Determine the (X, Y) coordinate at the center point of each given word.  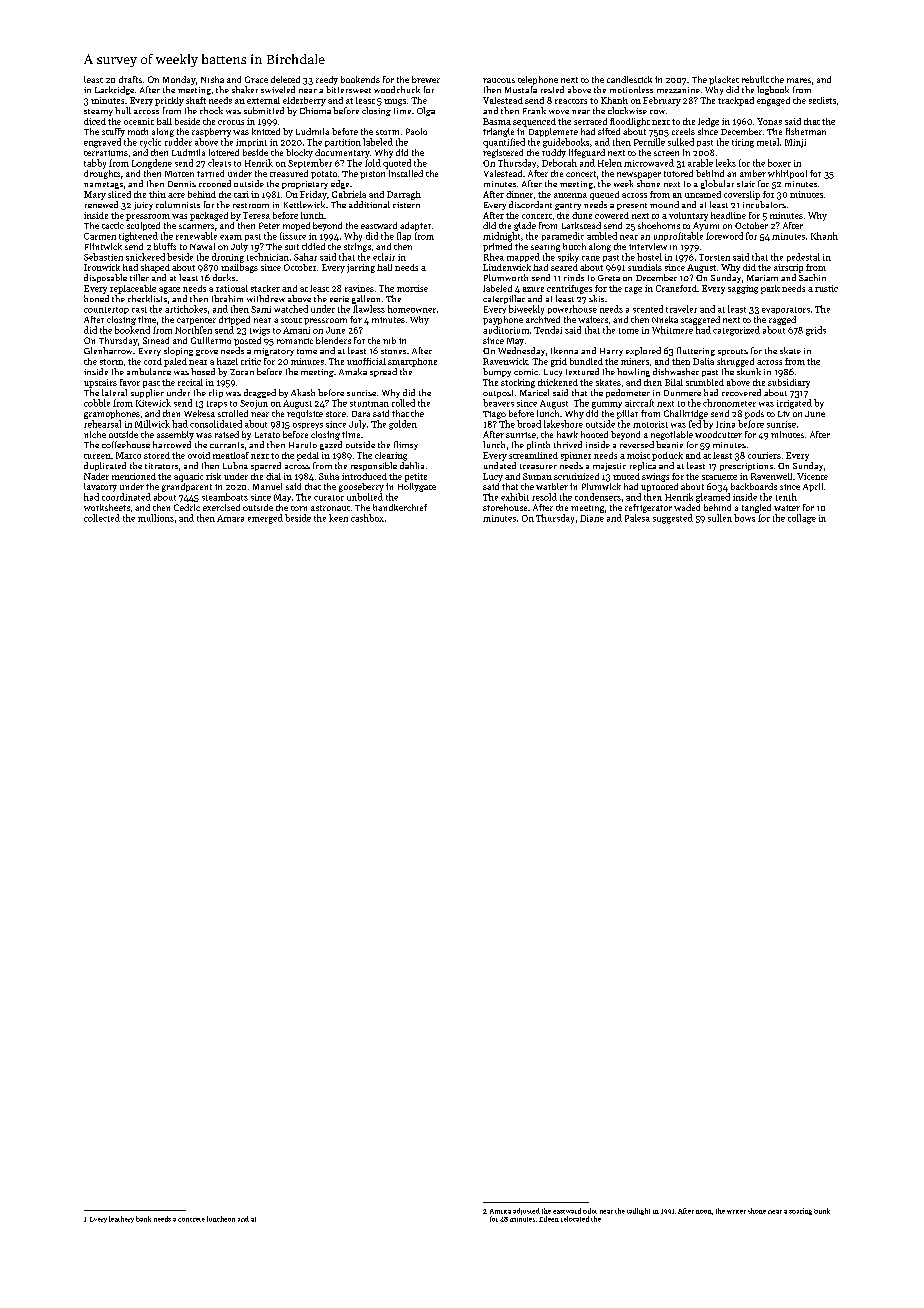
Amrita (500, 1211)
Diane (592, 518)
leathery (121, 1219)
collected (102, 518)
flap (404, 236)
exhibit (515, 497)
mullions (156, 518)
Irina (725, 424)
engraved (102, 143)
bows (744, 518)
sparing (800, 1211)
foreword (724, 236)
